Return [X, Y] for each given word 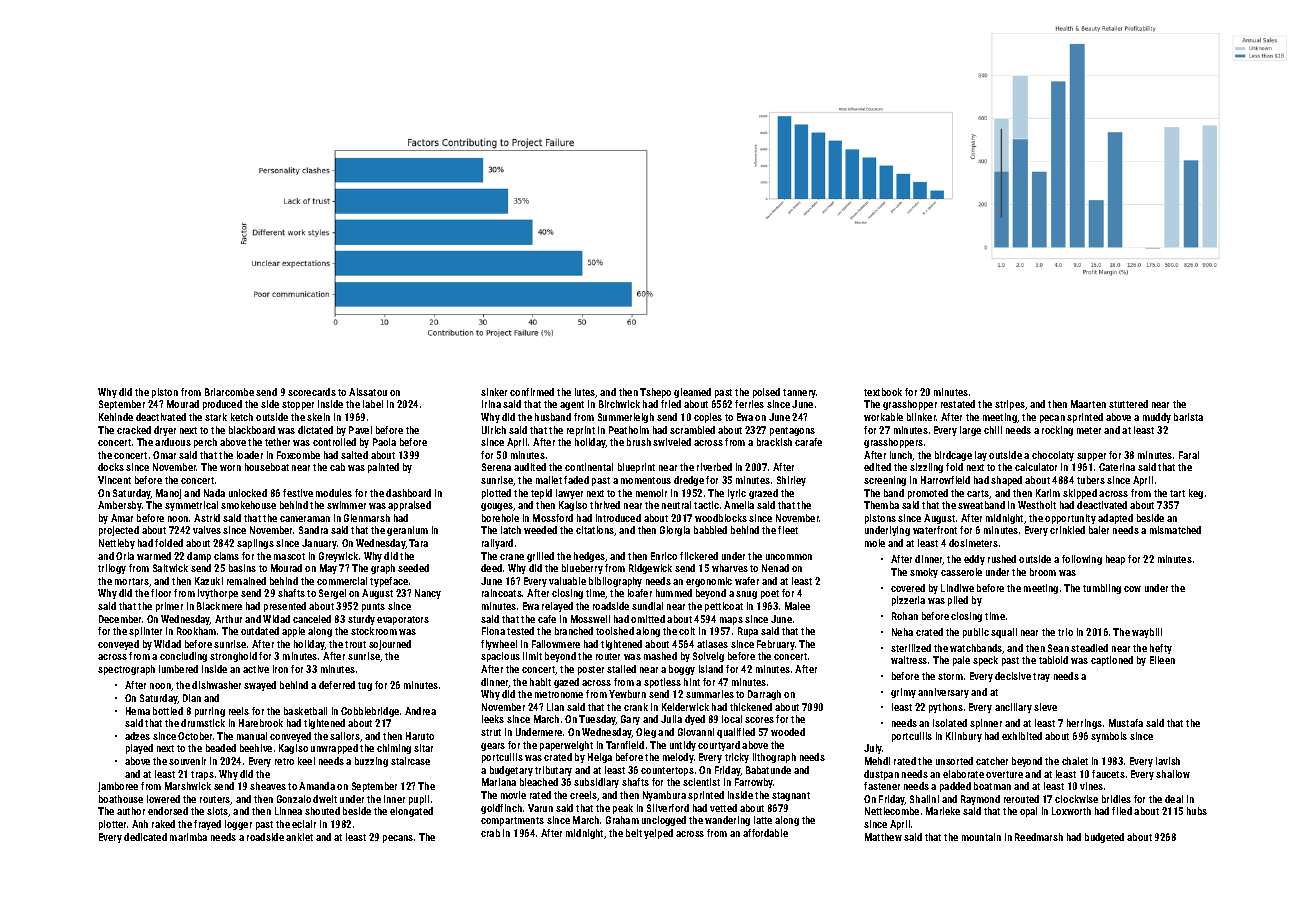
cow [1132, 589]
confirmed [532, 392]
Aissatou [368, 392]
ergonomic [709, 582]
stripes [1010, 405]
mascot [289, 556]
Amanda [317, 786]
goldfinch [501, 809]
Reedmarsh [1039, 837]
